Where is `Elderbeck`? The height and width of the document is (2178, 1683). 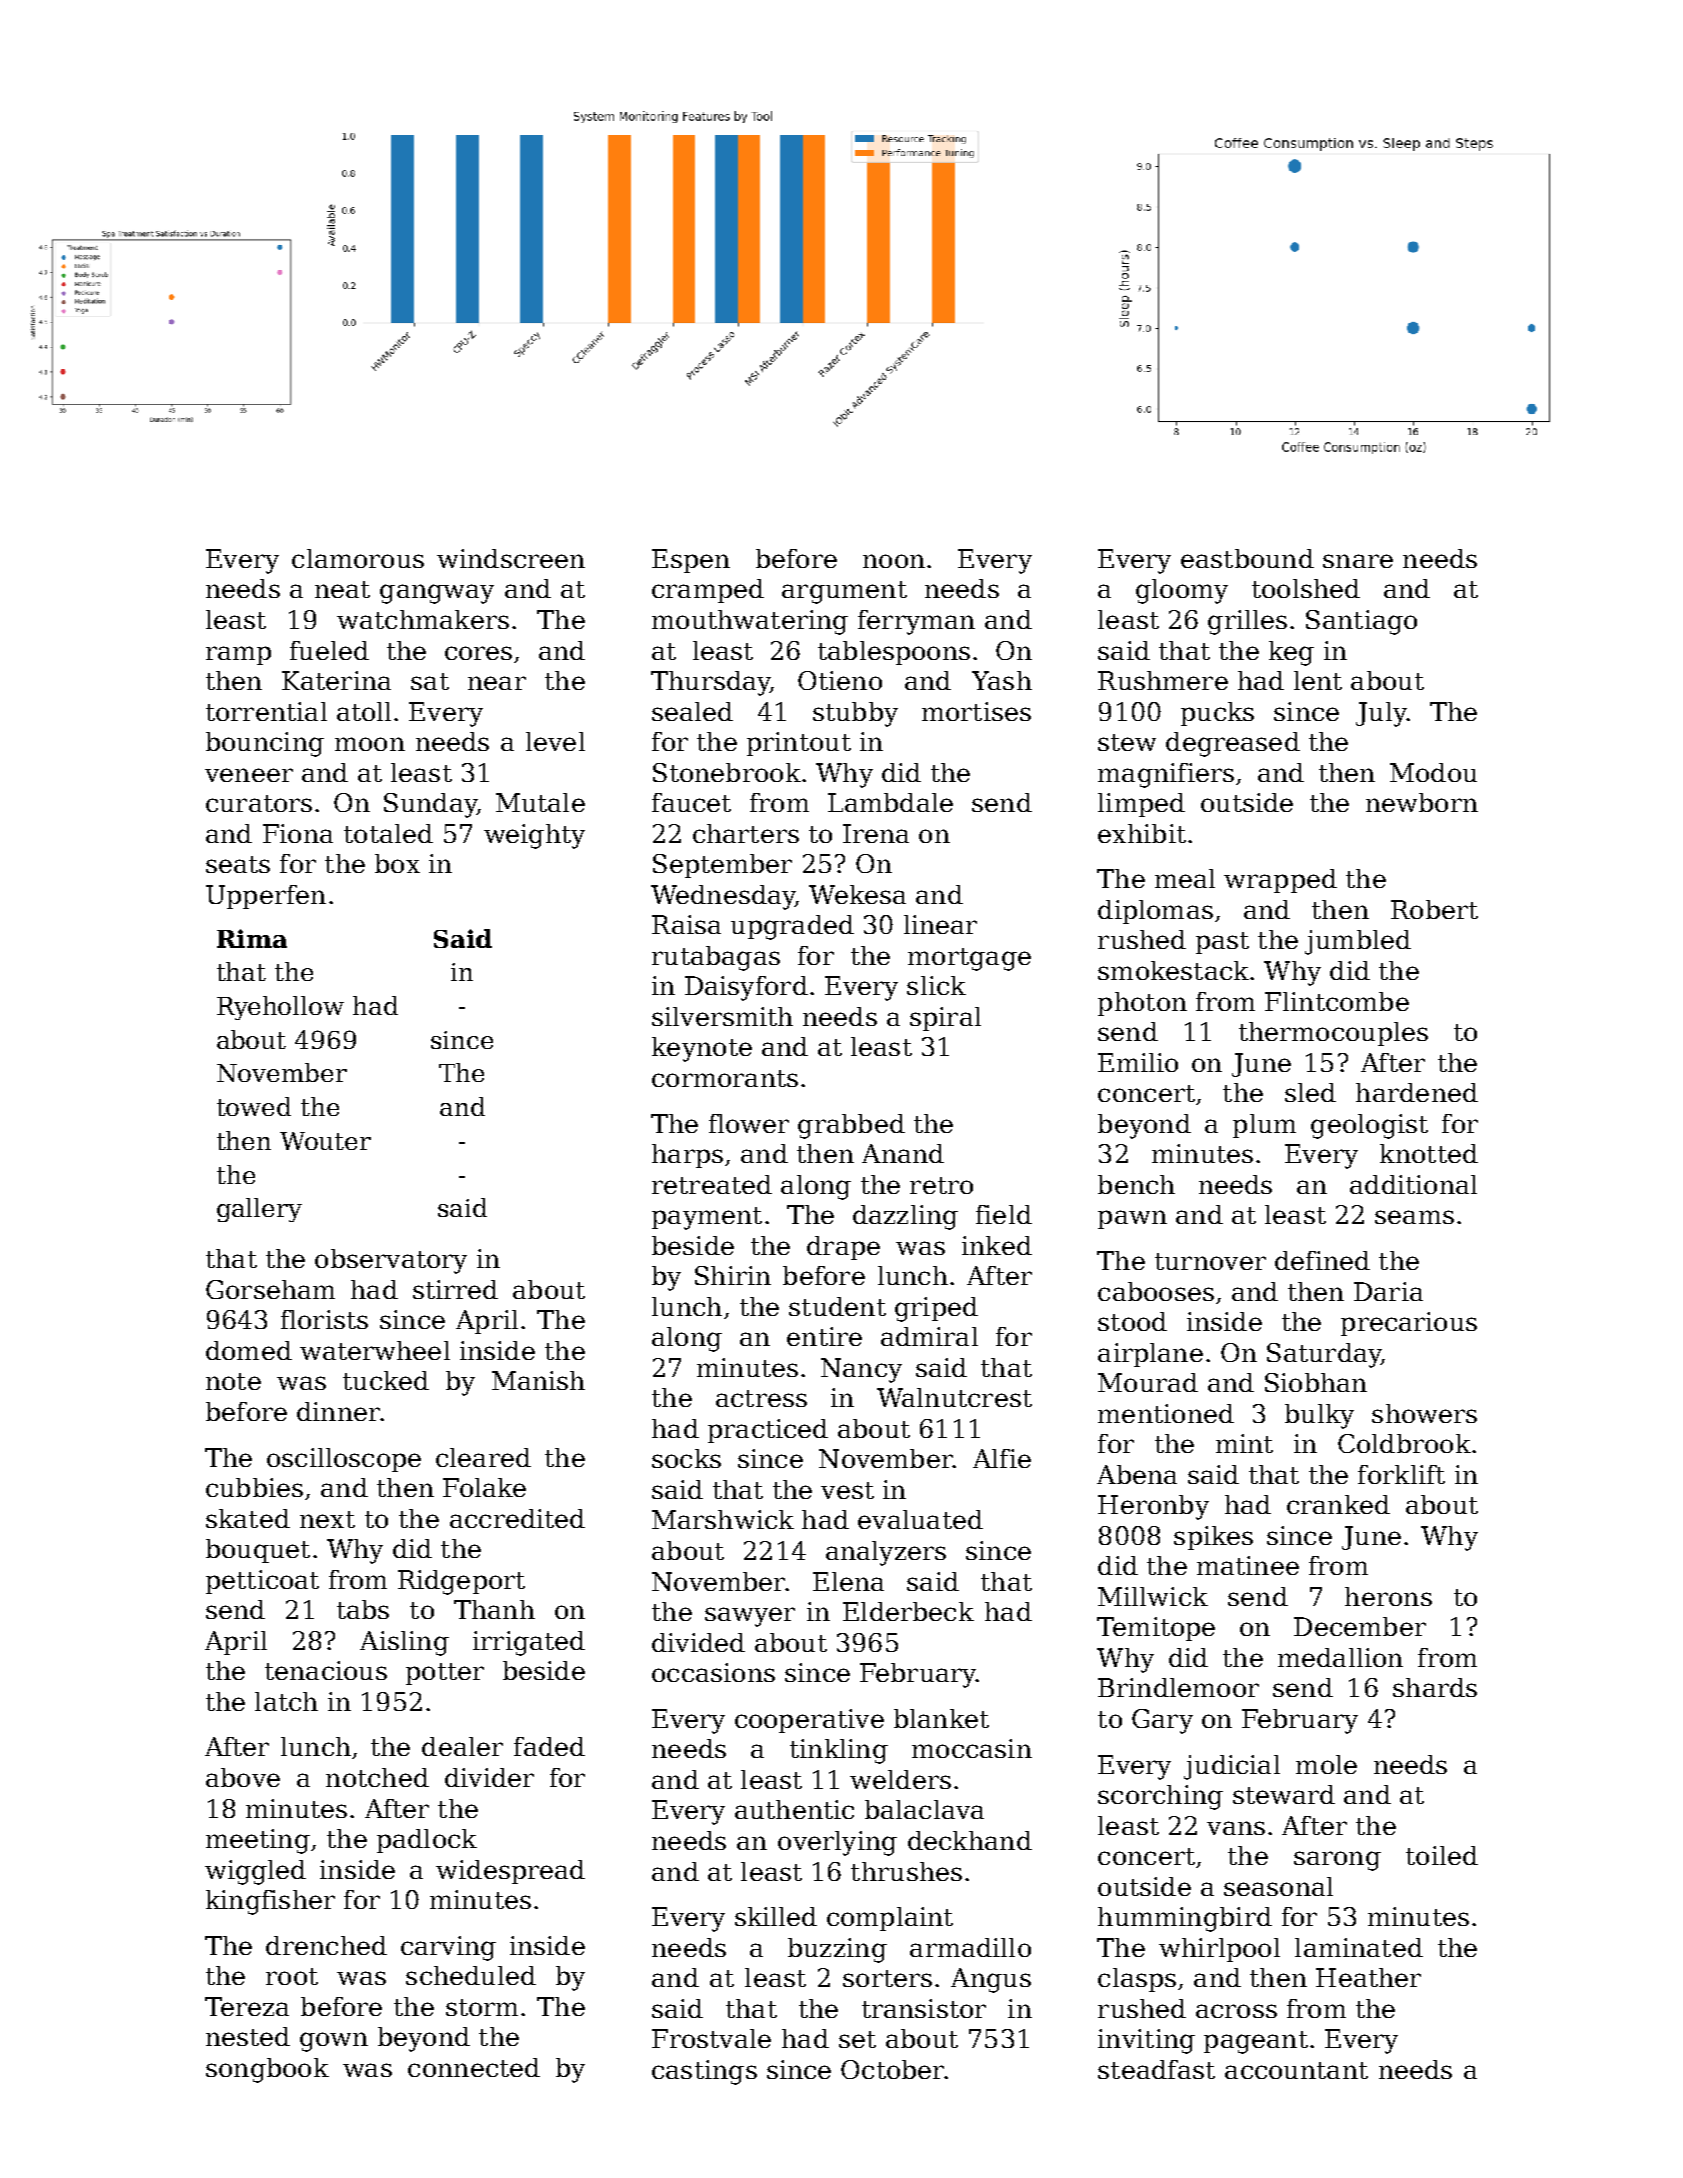 Elderbeck is located at coordinates (908, 1611).
